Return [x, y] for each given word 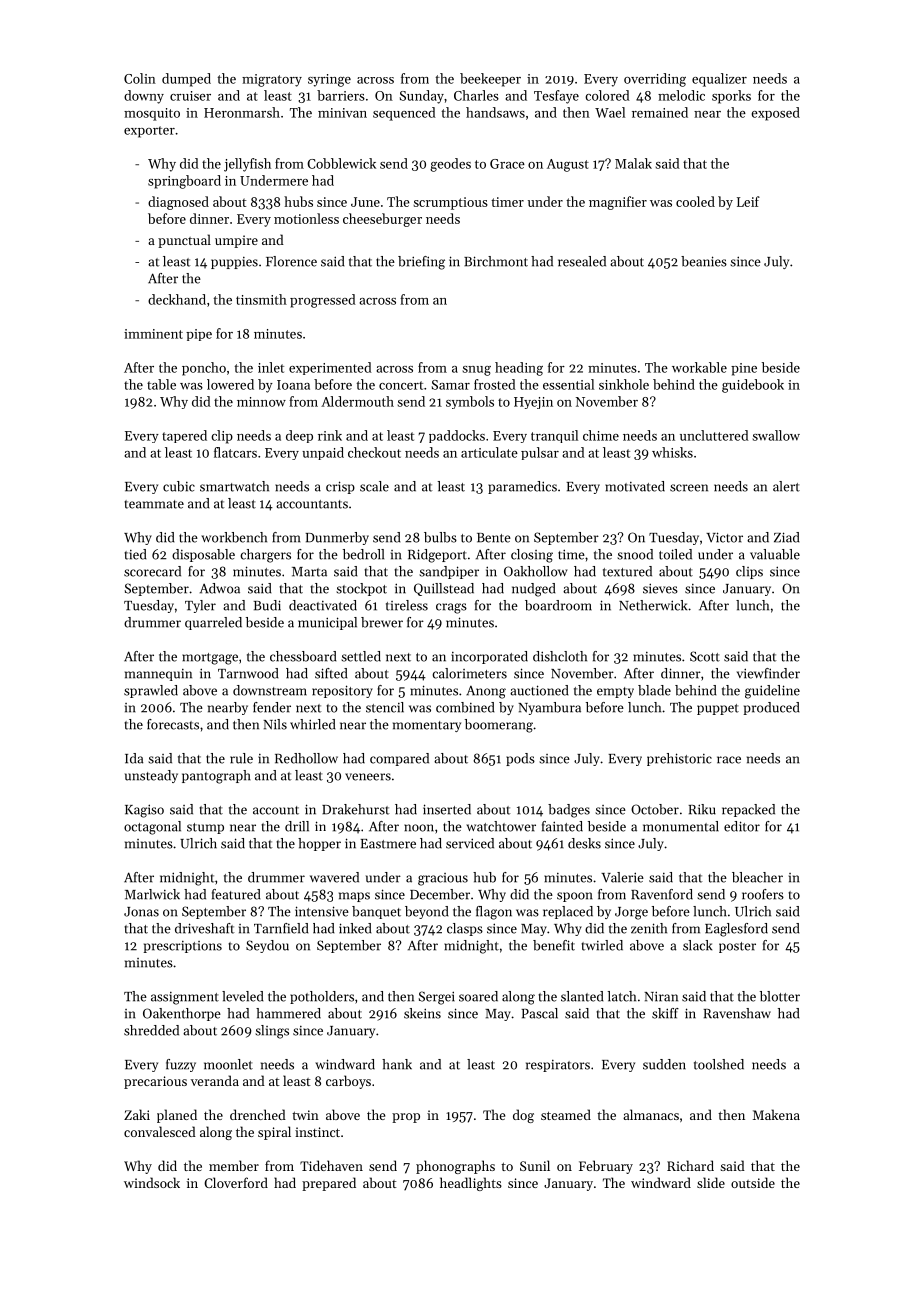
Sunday [422, 97]
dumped [186, 80]
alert [786, 486]
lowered [230, 384]
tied [135, 554]
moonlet [228, 1064]
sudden [664, 1064]
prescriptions [183, 947]
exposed [775, 114]
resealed [582, 261]
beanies [704, 261]
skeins [422, 1013]
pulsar [540, 453]
